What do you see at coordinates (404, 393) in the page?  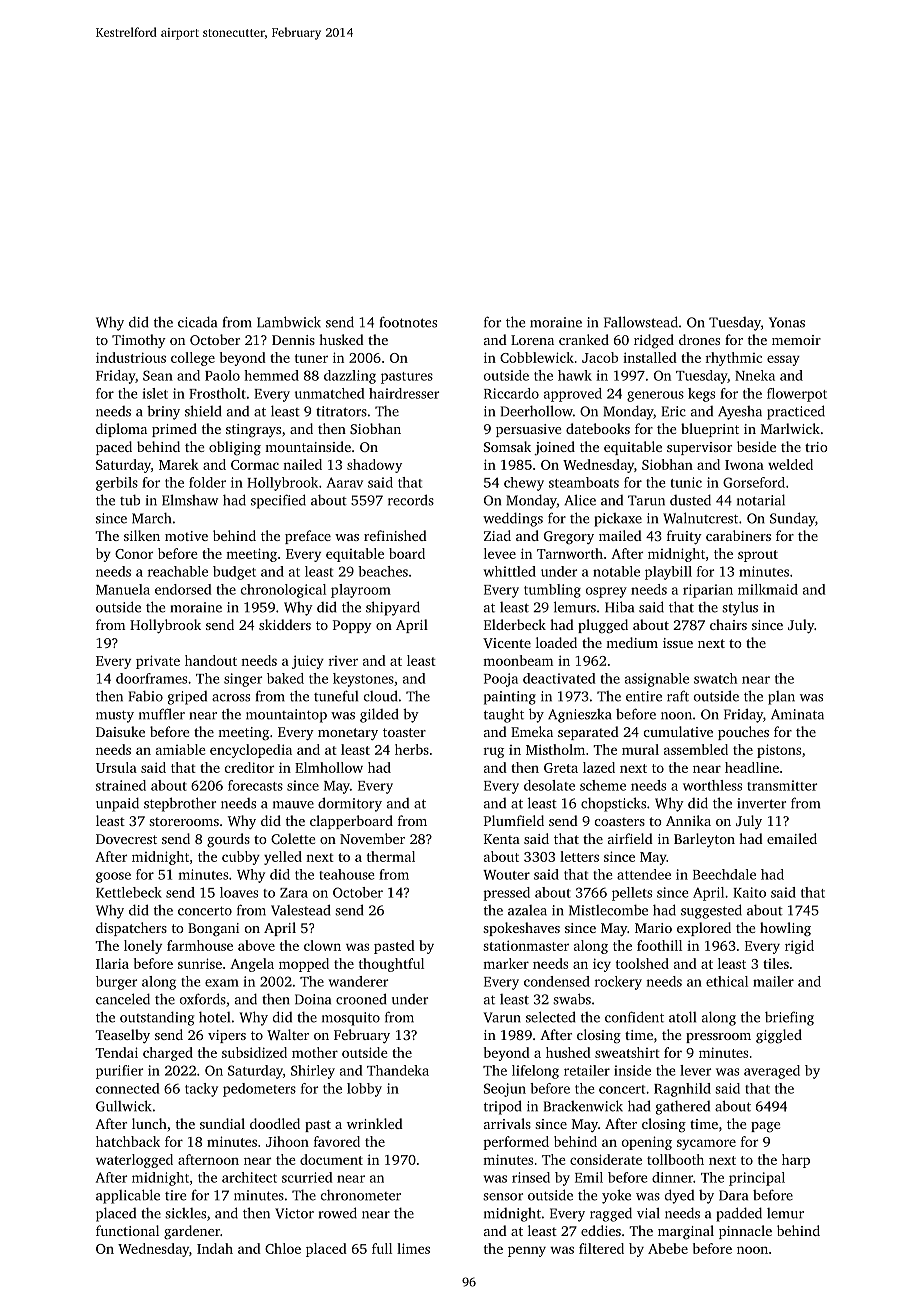 I see `hairdresser` at bounding box center [404, 393].
